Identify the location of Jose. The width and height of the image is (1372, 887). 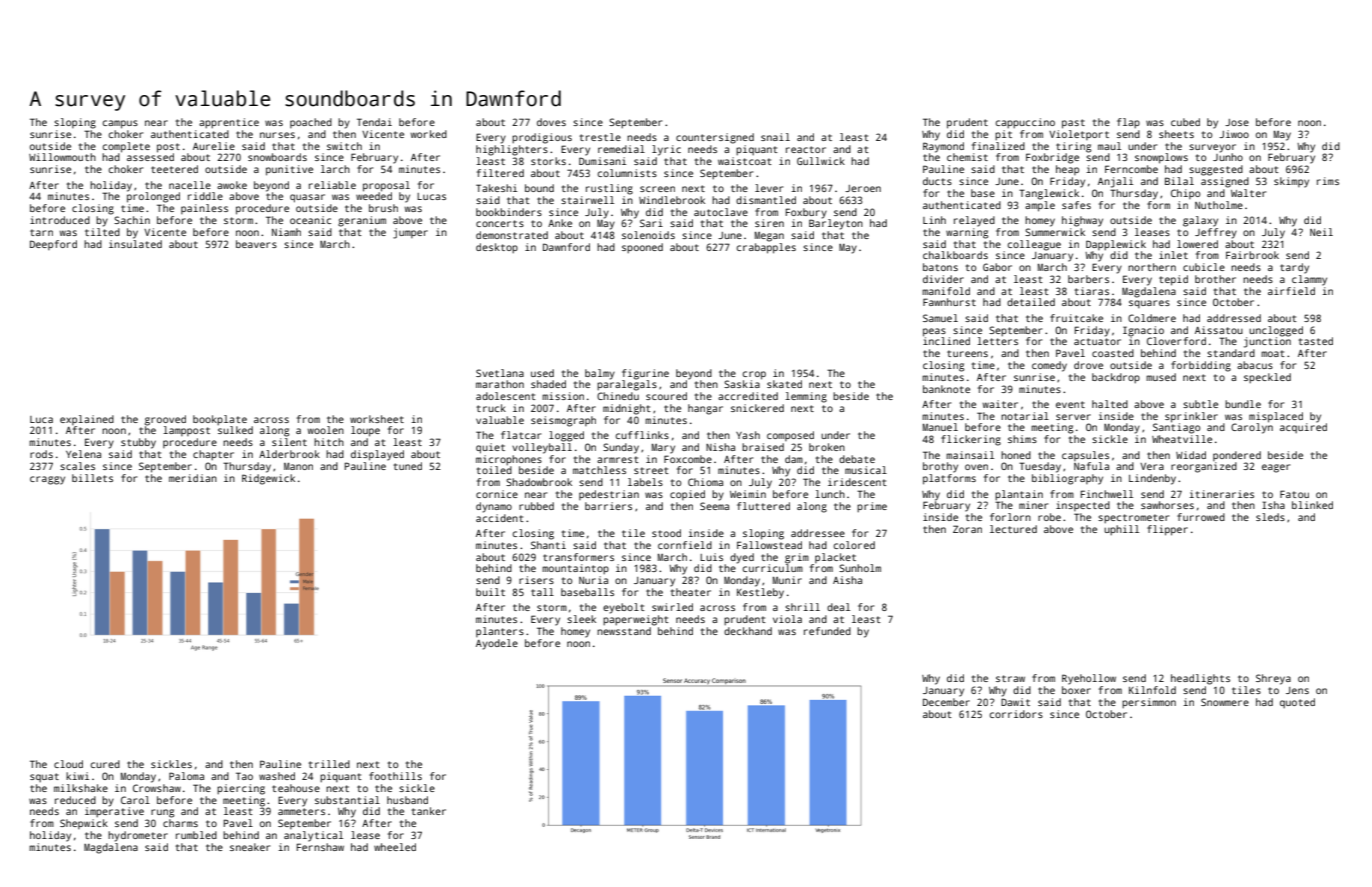
(1237, 122).
